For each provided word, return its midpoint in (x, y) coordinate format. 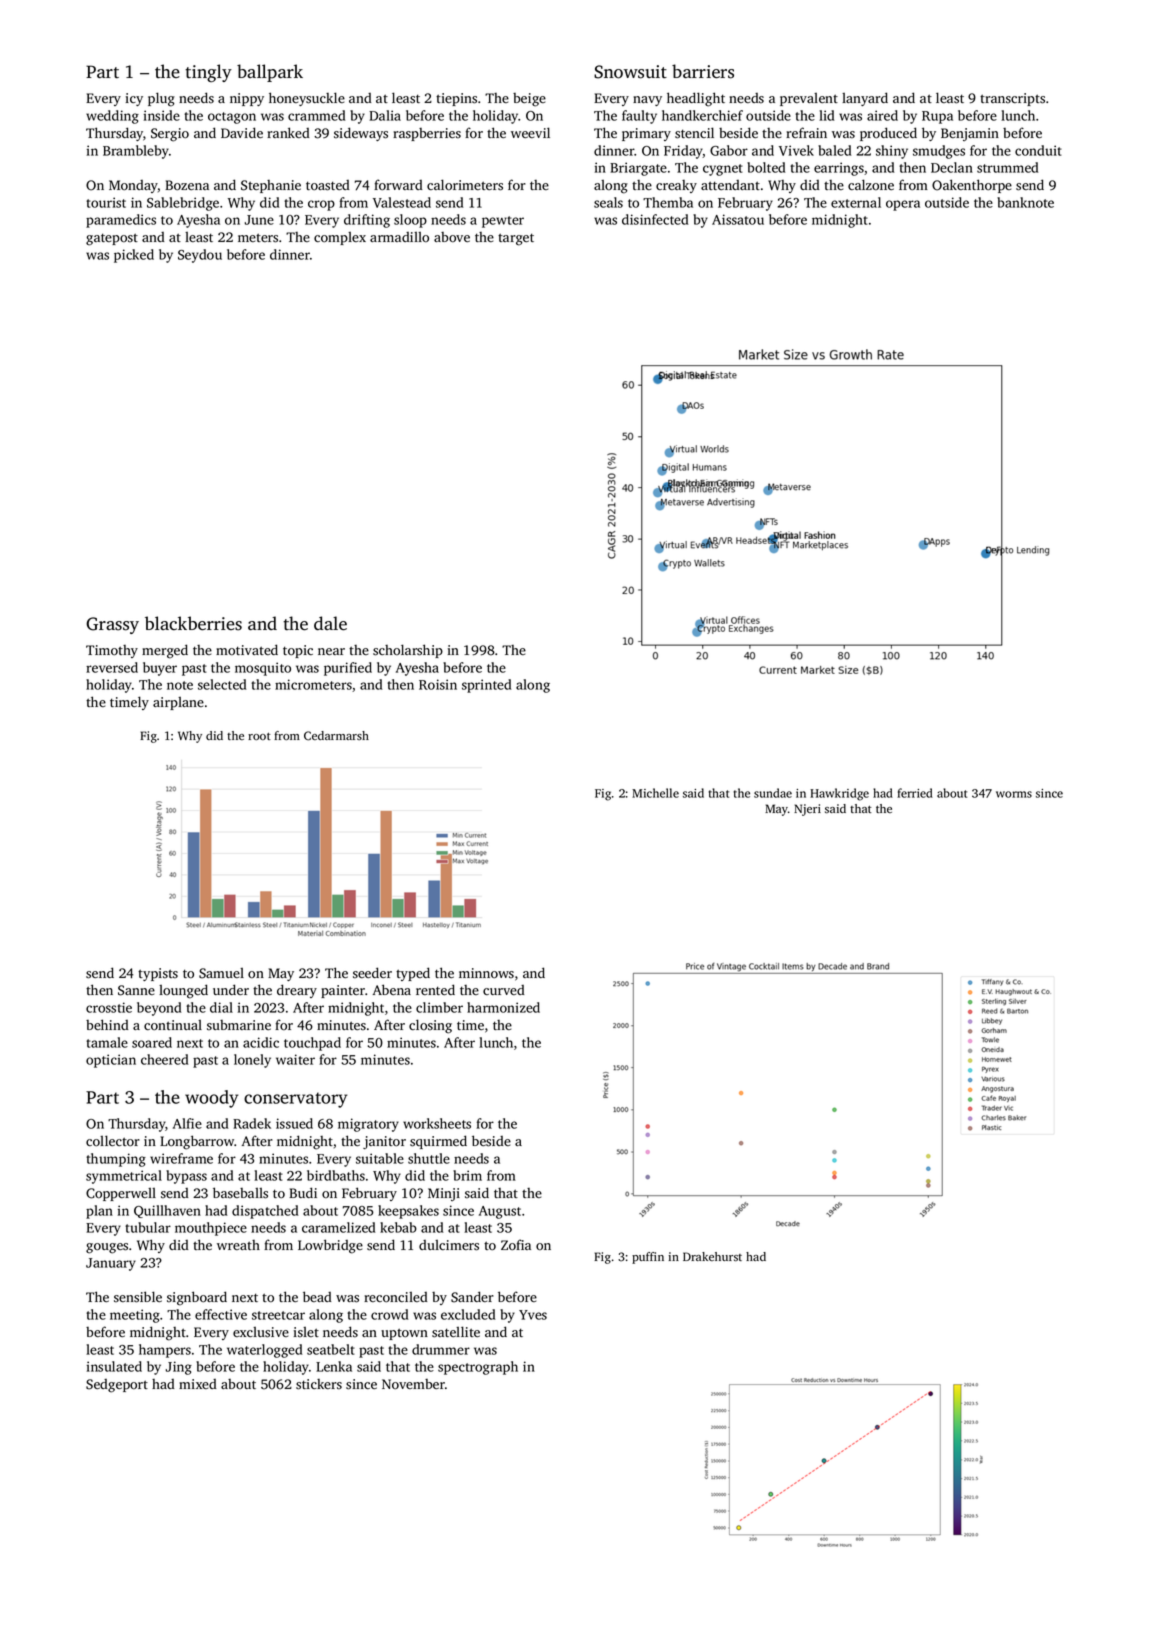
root (259, 736)
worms (1014, 794)
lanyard (865, 99)
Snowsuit (630, 72)
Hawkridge (839, 794)
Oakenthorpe (972, 186)
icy (134, 99)
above (452, 237)
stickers (319, 1384)
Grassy (112, 625)
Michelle (655, 793)
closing (430, 1026)
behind (107, 1024)
